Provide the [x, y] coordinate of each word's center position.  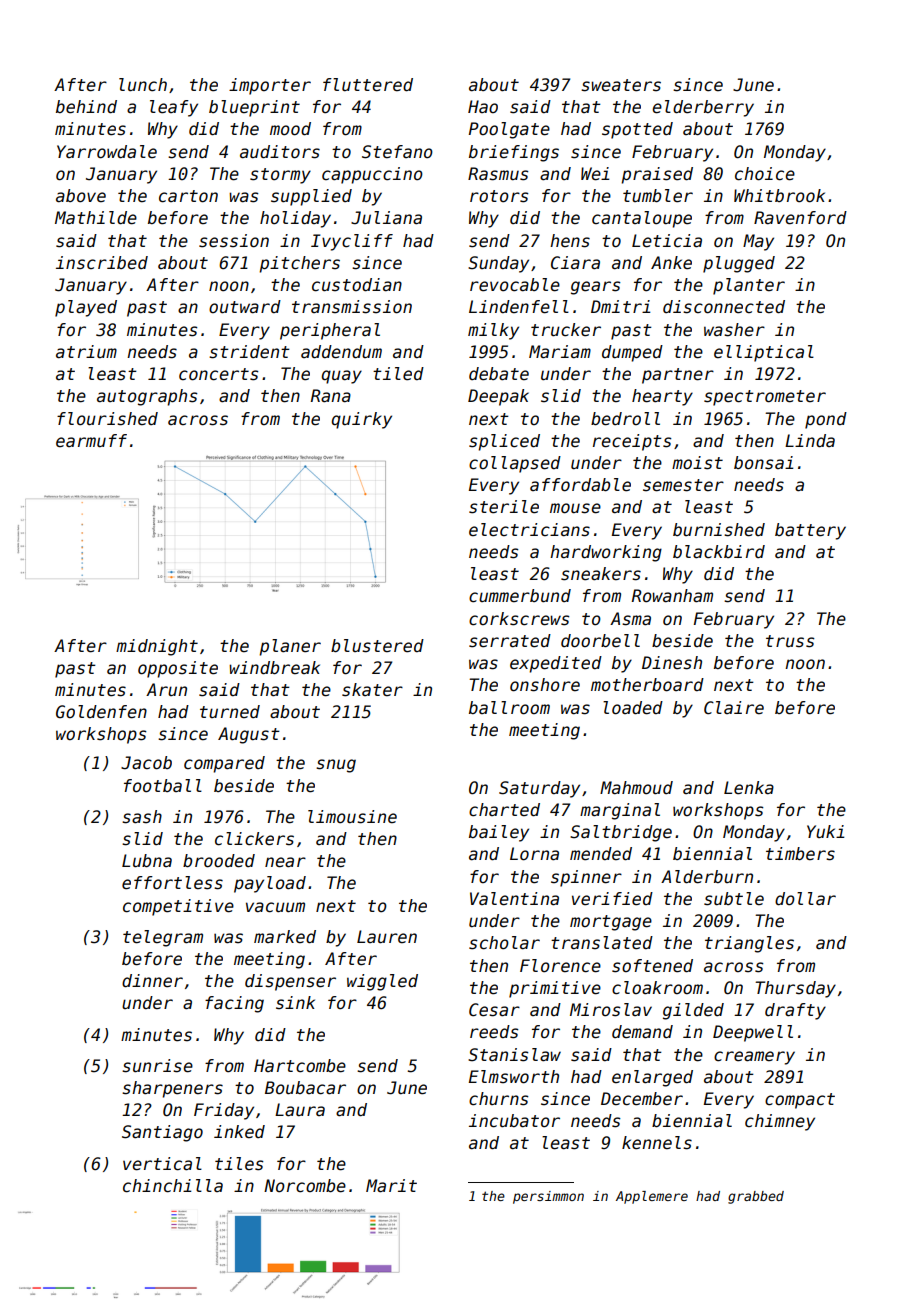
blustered [377, 646]
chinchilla [173, 1186]
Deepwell [753, 1033]
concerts [218, 374]
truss [790, 641]
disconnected [724, 307]
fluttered [368, 85]
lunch [143, 85]
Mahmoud [636, 788]
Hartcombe [300, 1066]
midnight [157, 647]
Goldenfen [101, 712]
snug [336, 766]
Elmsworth [514, 1077]
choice [765, 174]
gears [595, 288]
